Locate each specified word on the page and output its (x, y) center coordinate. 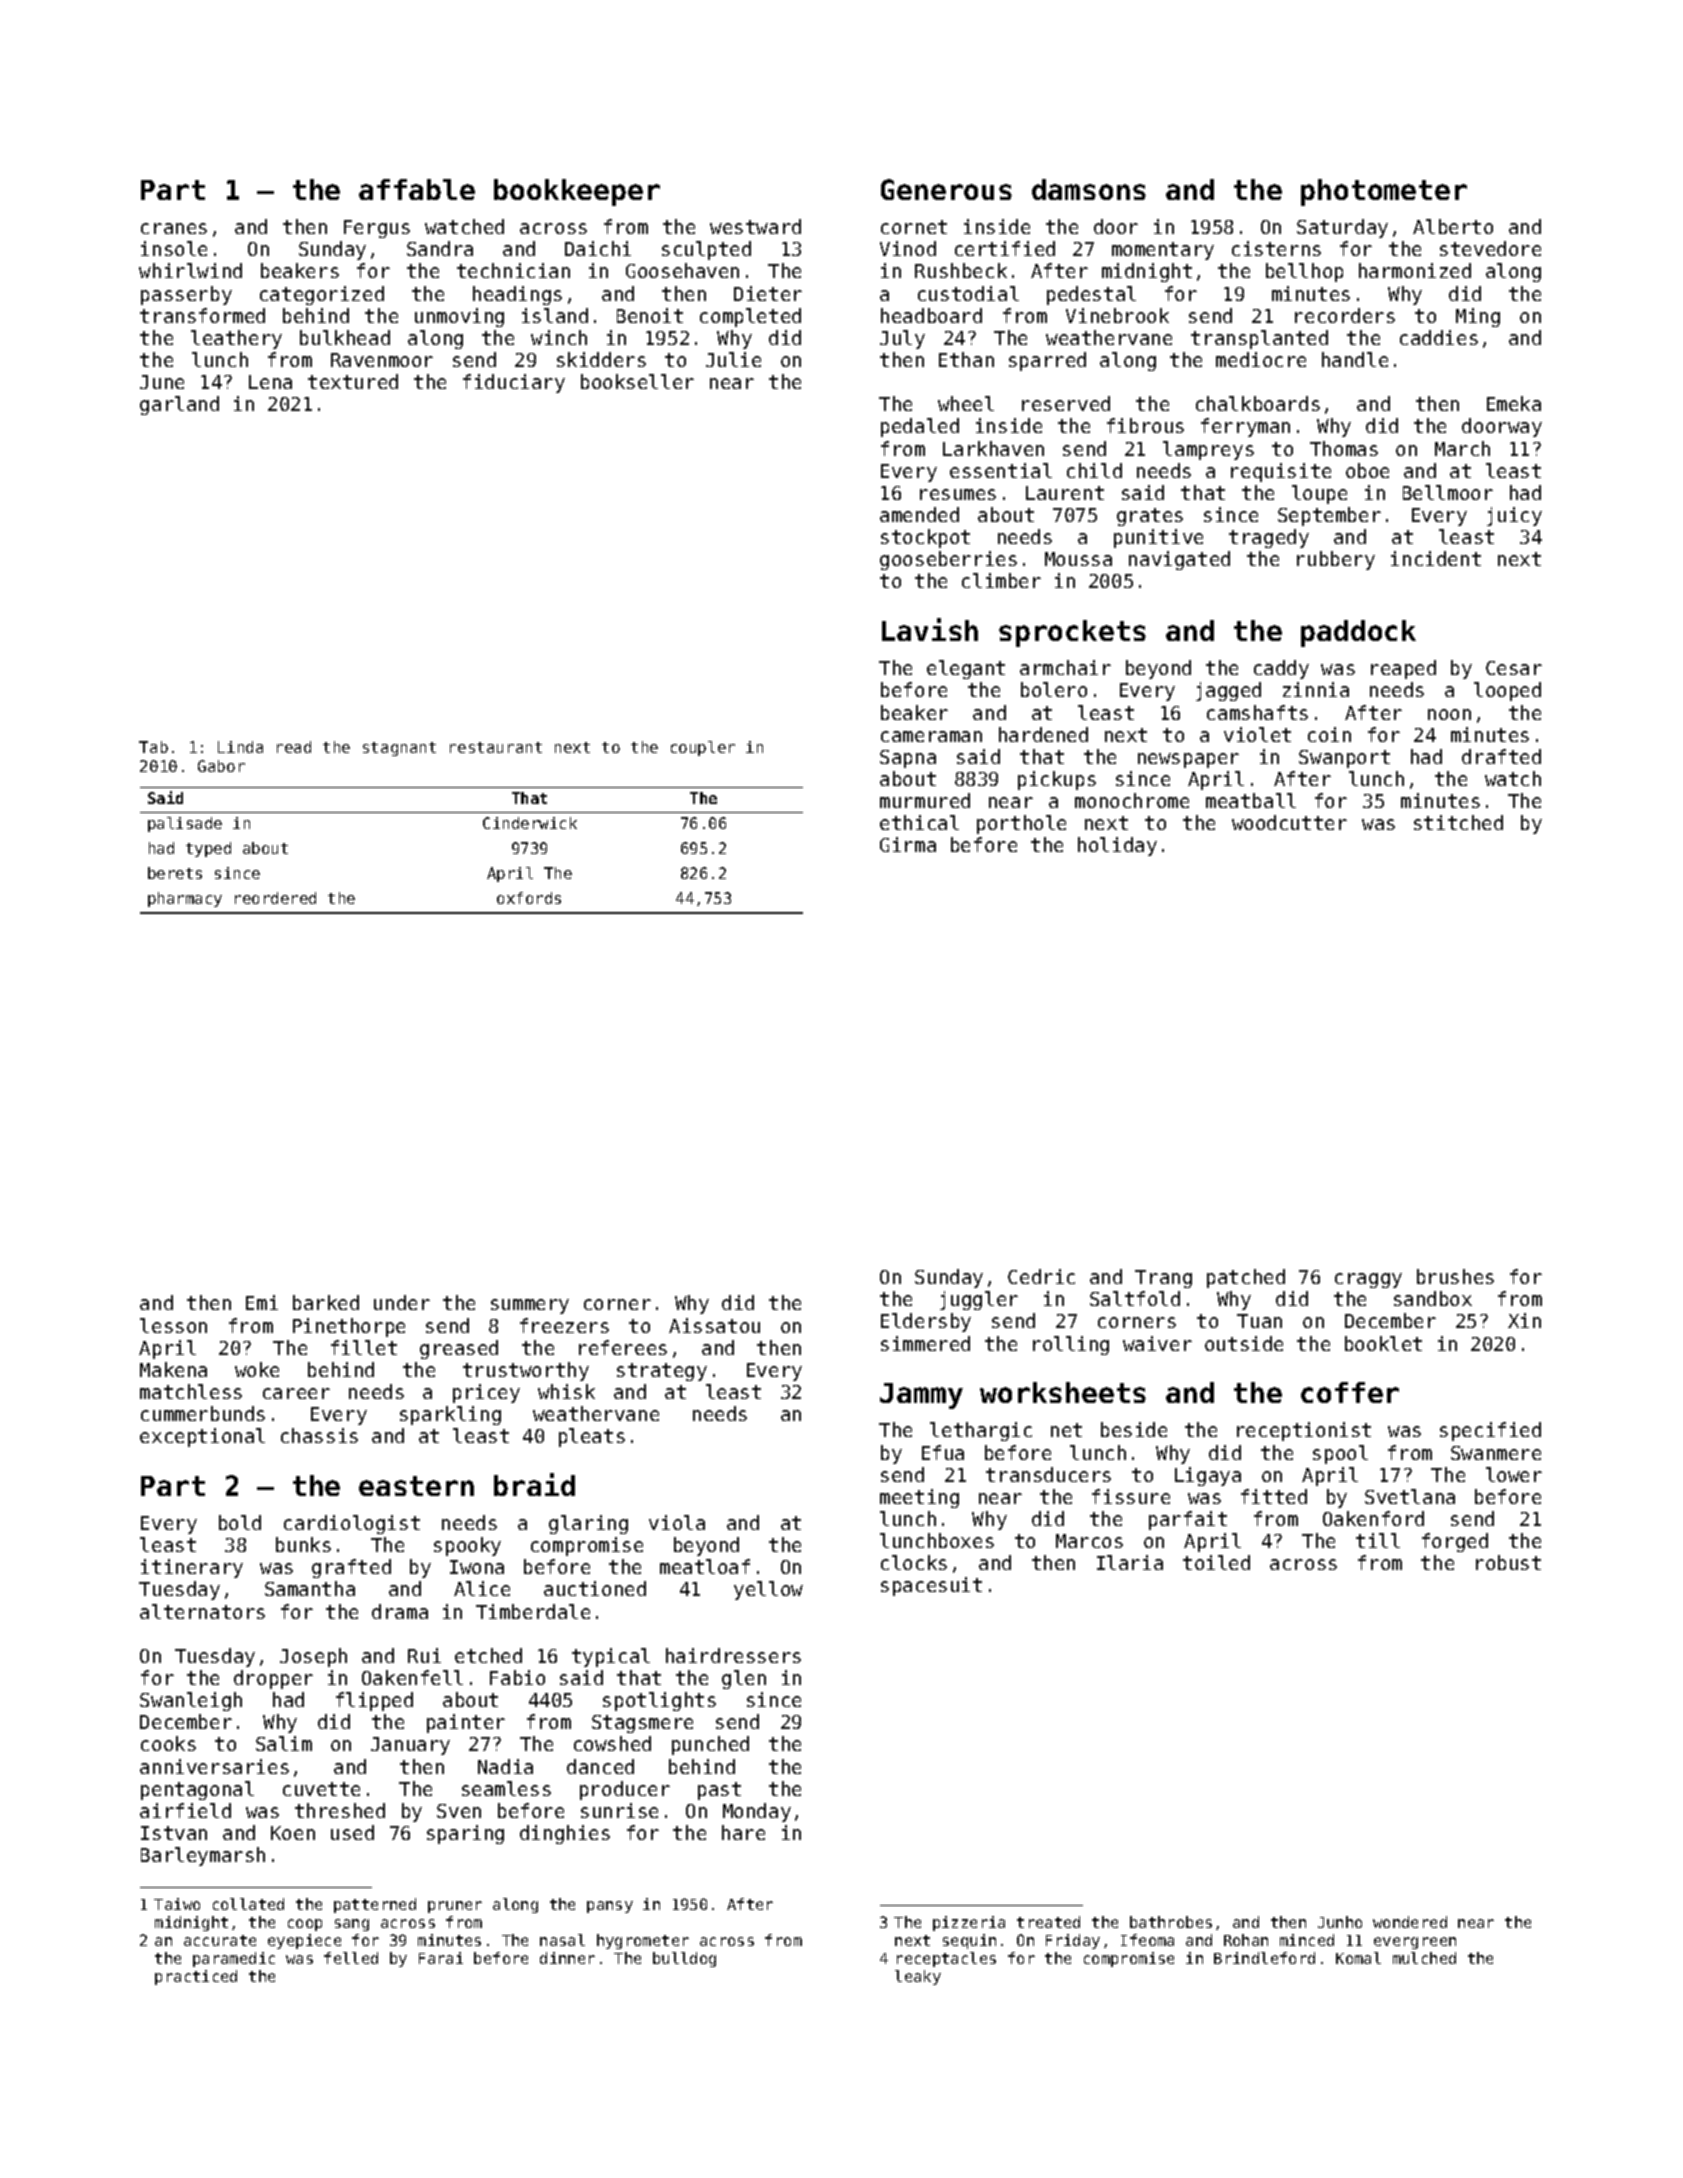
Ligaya (1208, 1476)
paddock (1358, 633)
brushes (1455, 1276)
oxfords (529, 898)
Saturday (1342, 228)
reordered (275, 898)
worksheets (1063, 1392)
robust (1508, 1562)
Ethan (966, 359)
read (294, 747)
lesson (173, 1325)
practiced (196, 1977)
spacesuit (931, 1586)
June (162, 382)
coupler (703, 748)
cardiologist (352, 1524)
